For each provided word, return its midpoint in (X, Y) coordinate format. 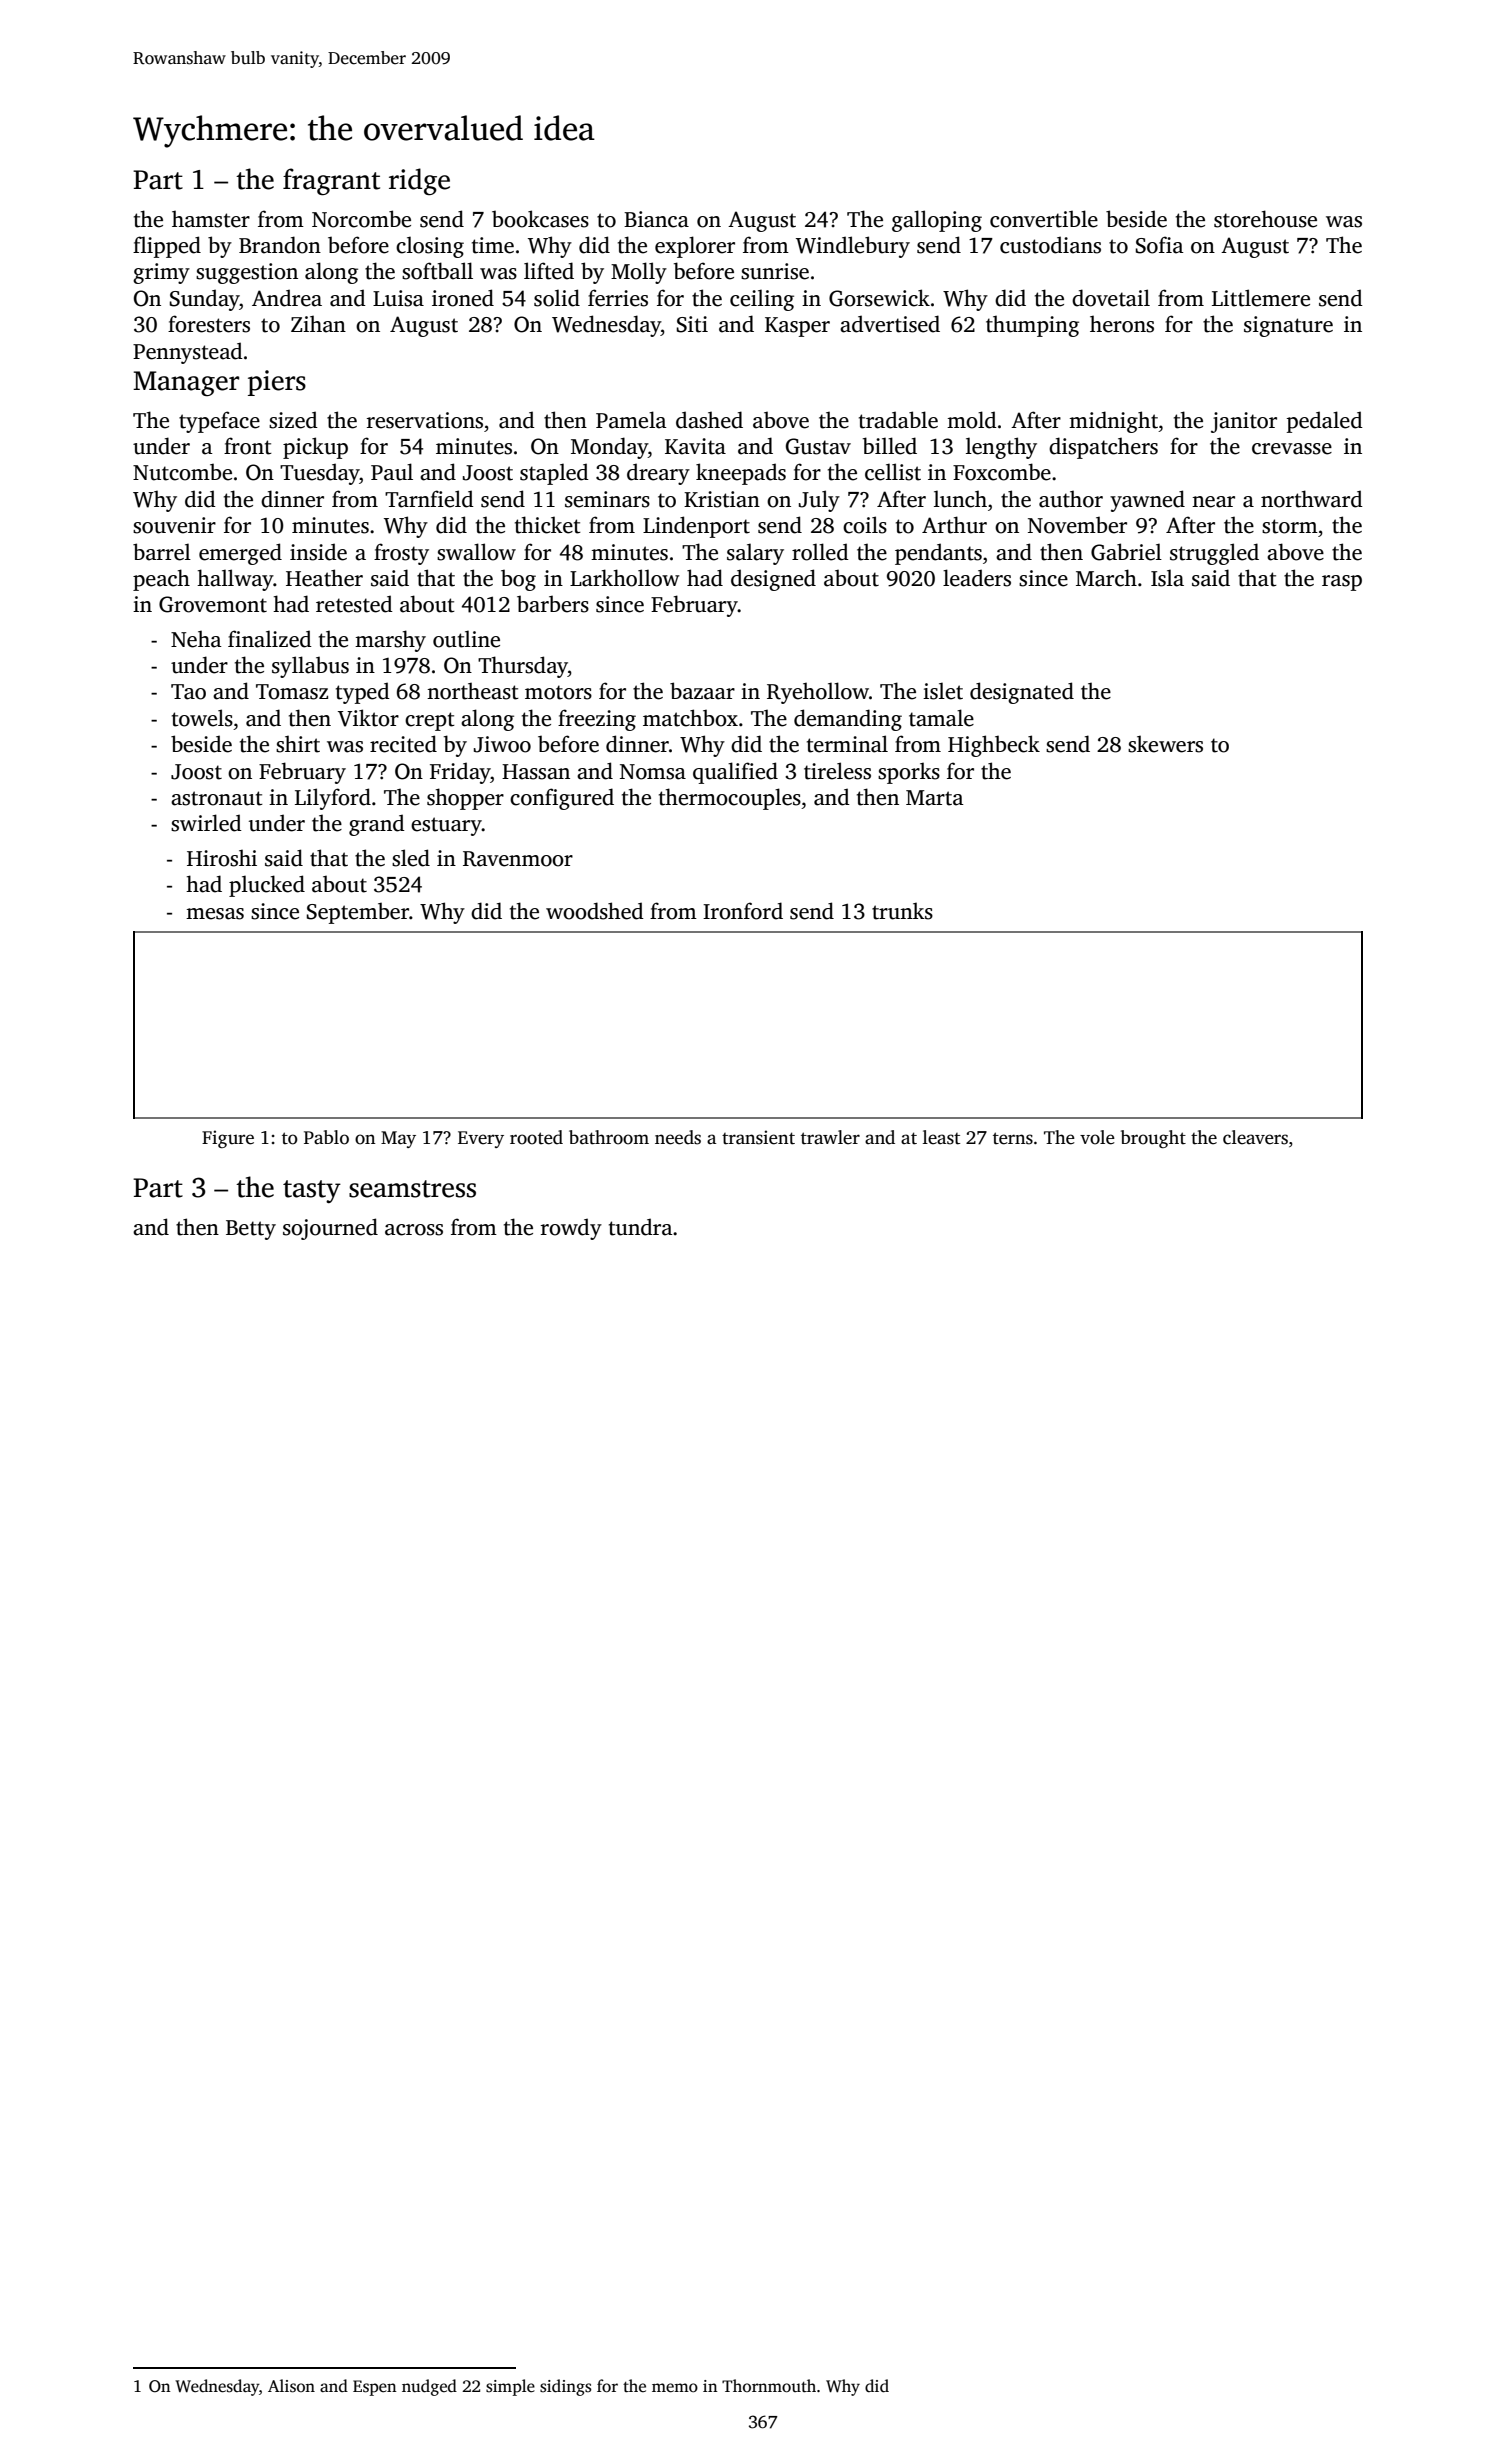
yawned (1147, 501)
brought (1153, 1139)
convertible (1044, 219)
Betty (251, 1230)
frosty (401, 554)
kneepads (741, 474)
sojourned (330, 1229)
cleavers (1255, 1137)
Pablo (326, 1137)
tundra (641, 1227)
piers (277, 383)
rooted (536, 1137)
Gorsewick (879, 298)
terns (1013, 1138)
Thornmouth (769, 2386)
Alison (291, 2386)
